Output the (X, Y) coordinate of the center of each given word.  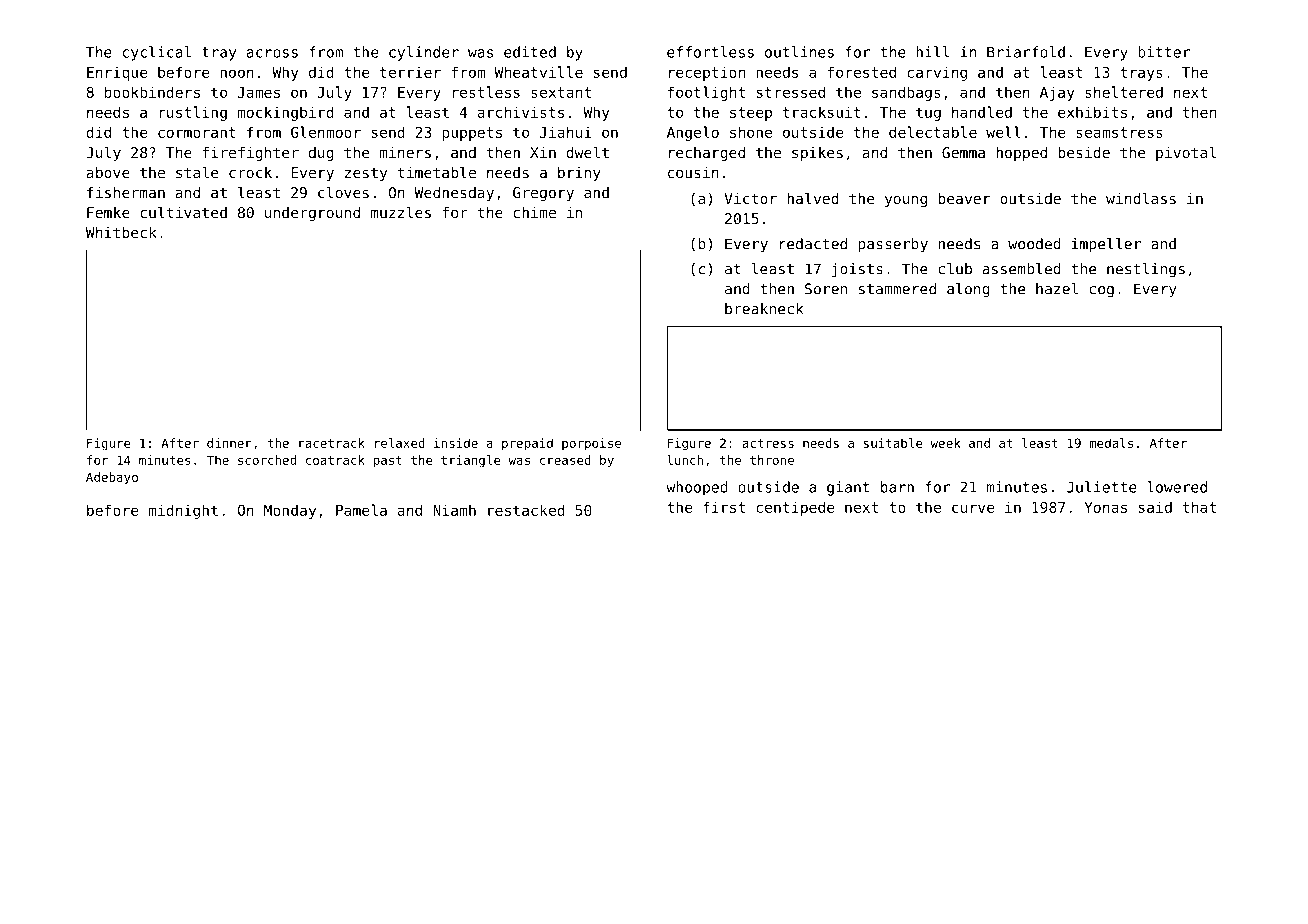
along (968, 290)
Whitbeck (121, 232)
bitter (1164, 52)
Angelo (693, 133)
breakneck (764, 309)
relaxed (400, 443)
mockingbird (286, 113)
